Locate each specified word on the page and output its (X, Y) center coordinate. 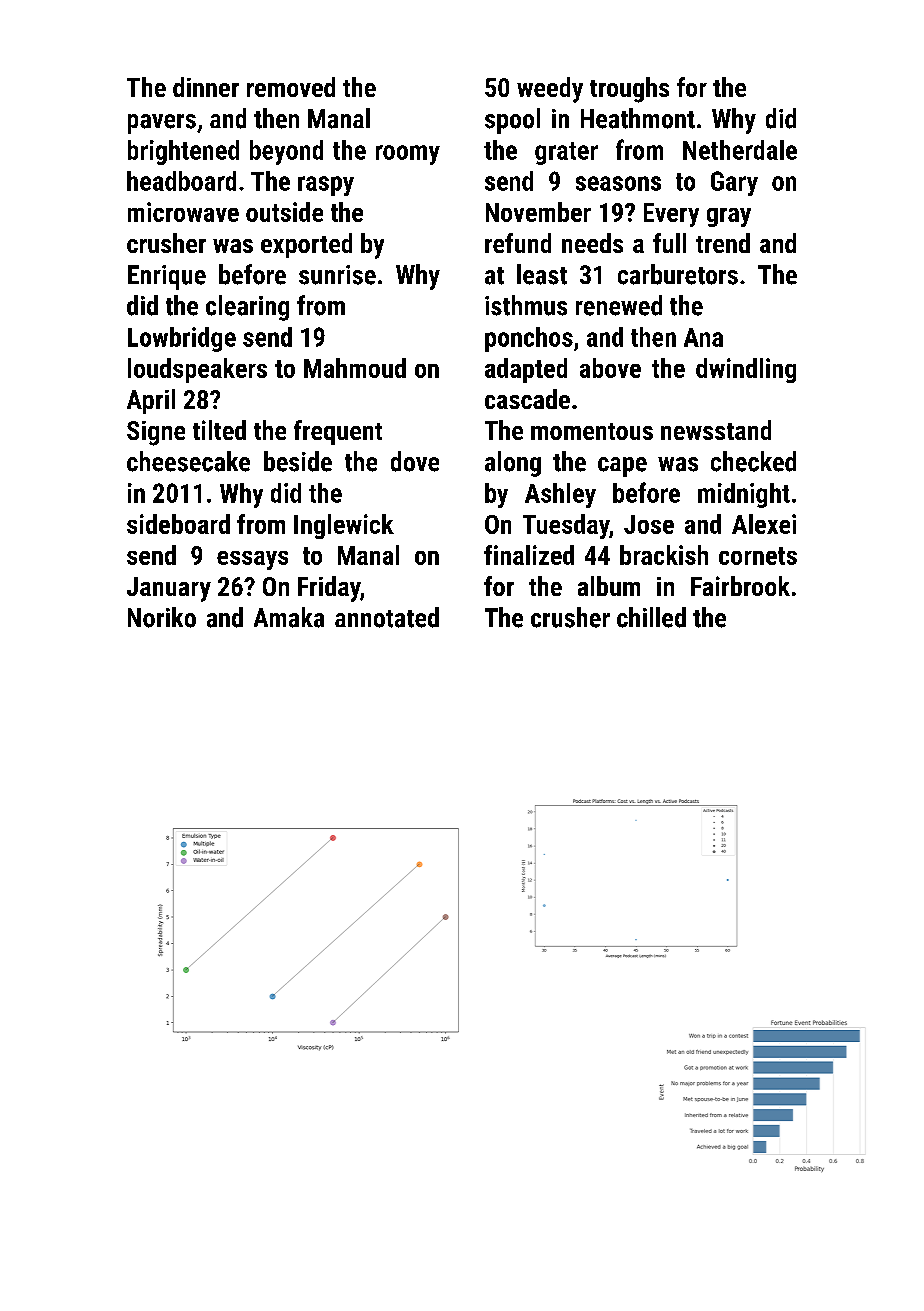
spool (512, 121)
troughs (629, 90)
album (609, 586)
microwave (183, 212)
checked (753, 461)
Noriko (162, 617)
